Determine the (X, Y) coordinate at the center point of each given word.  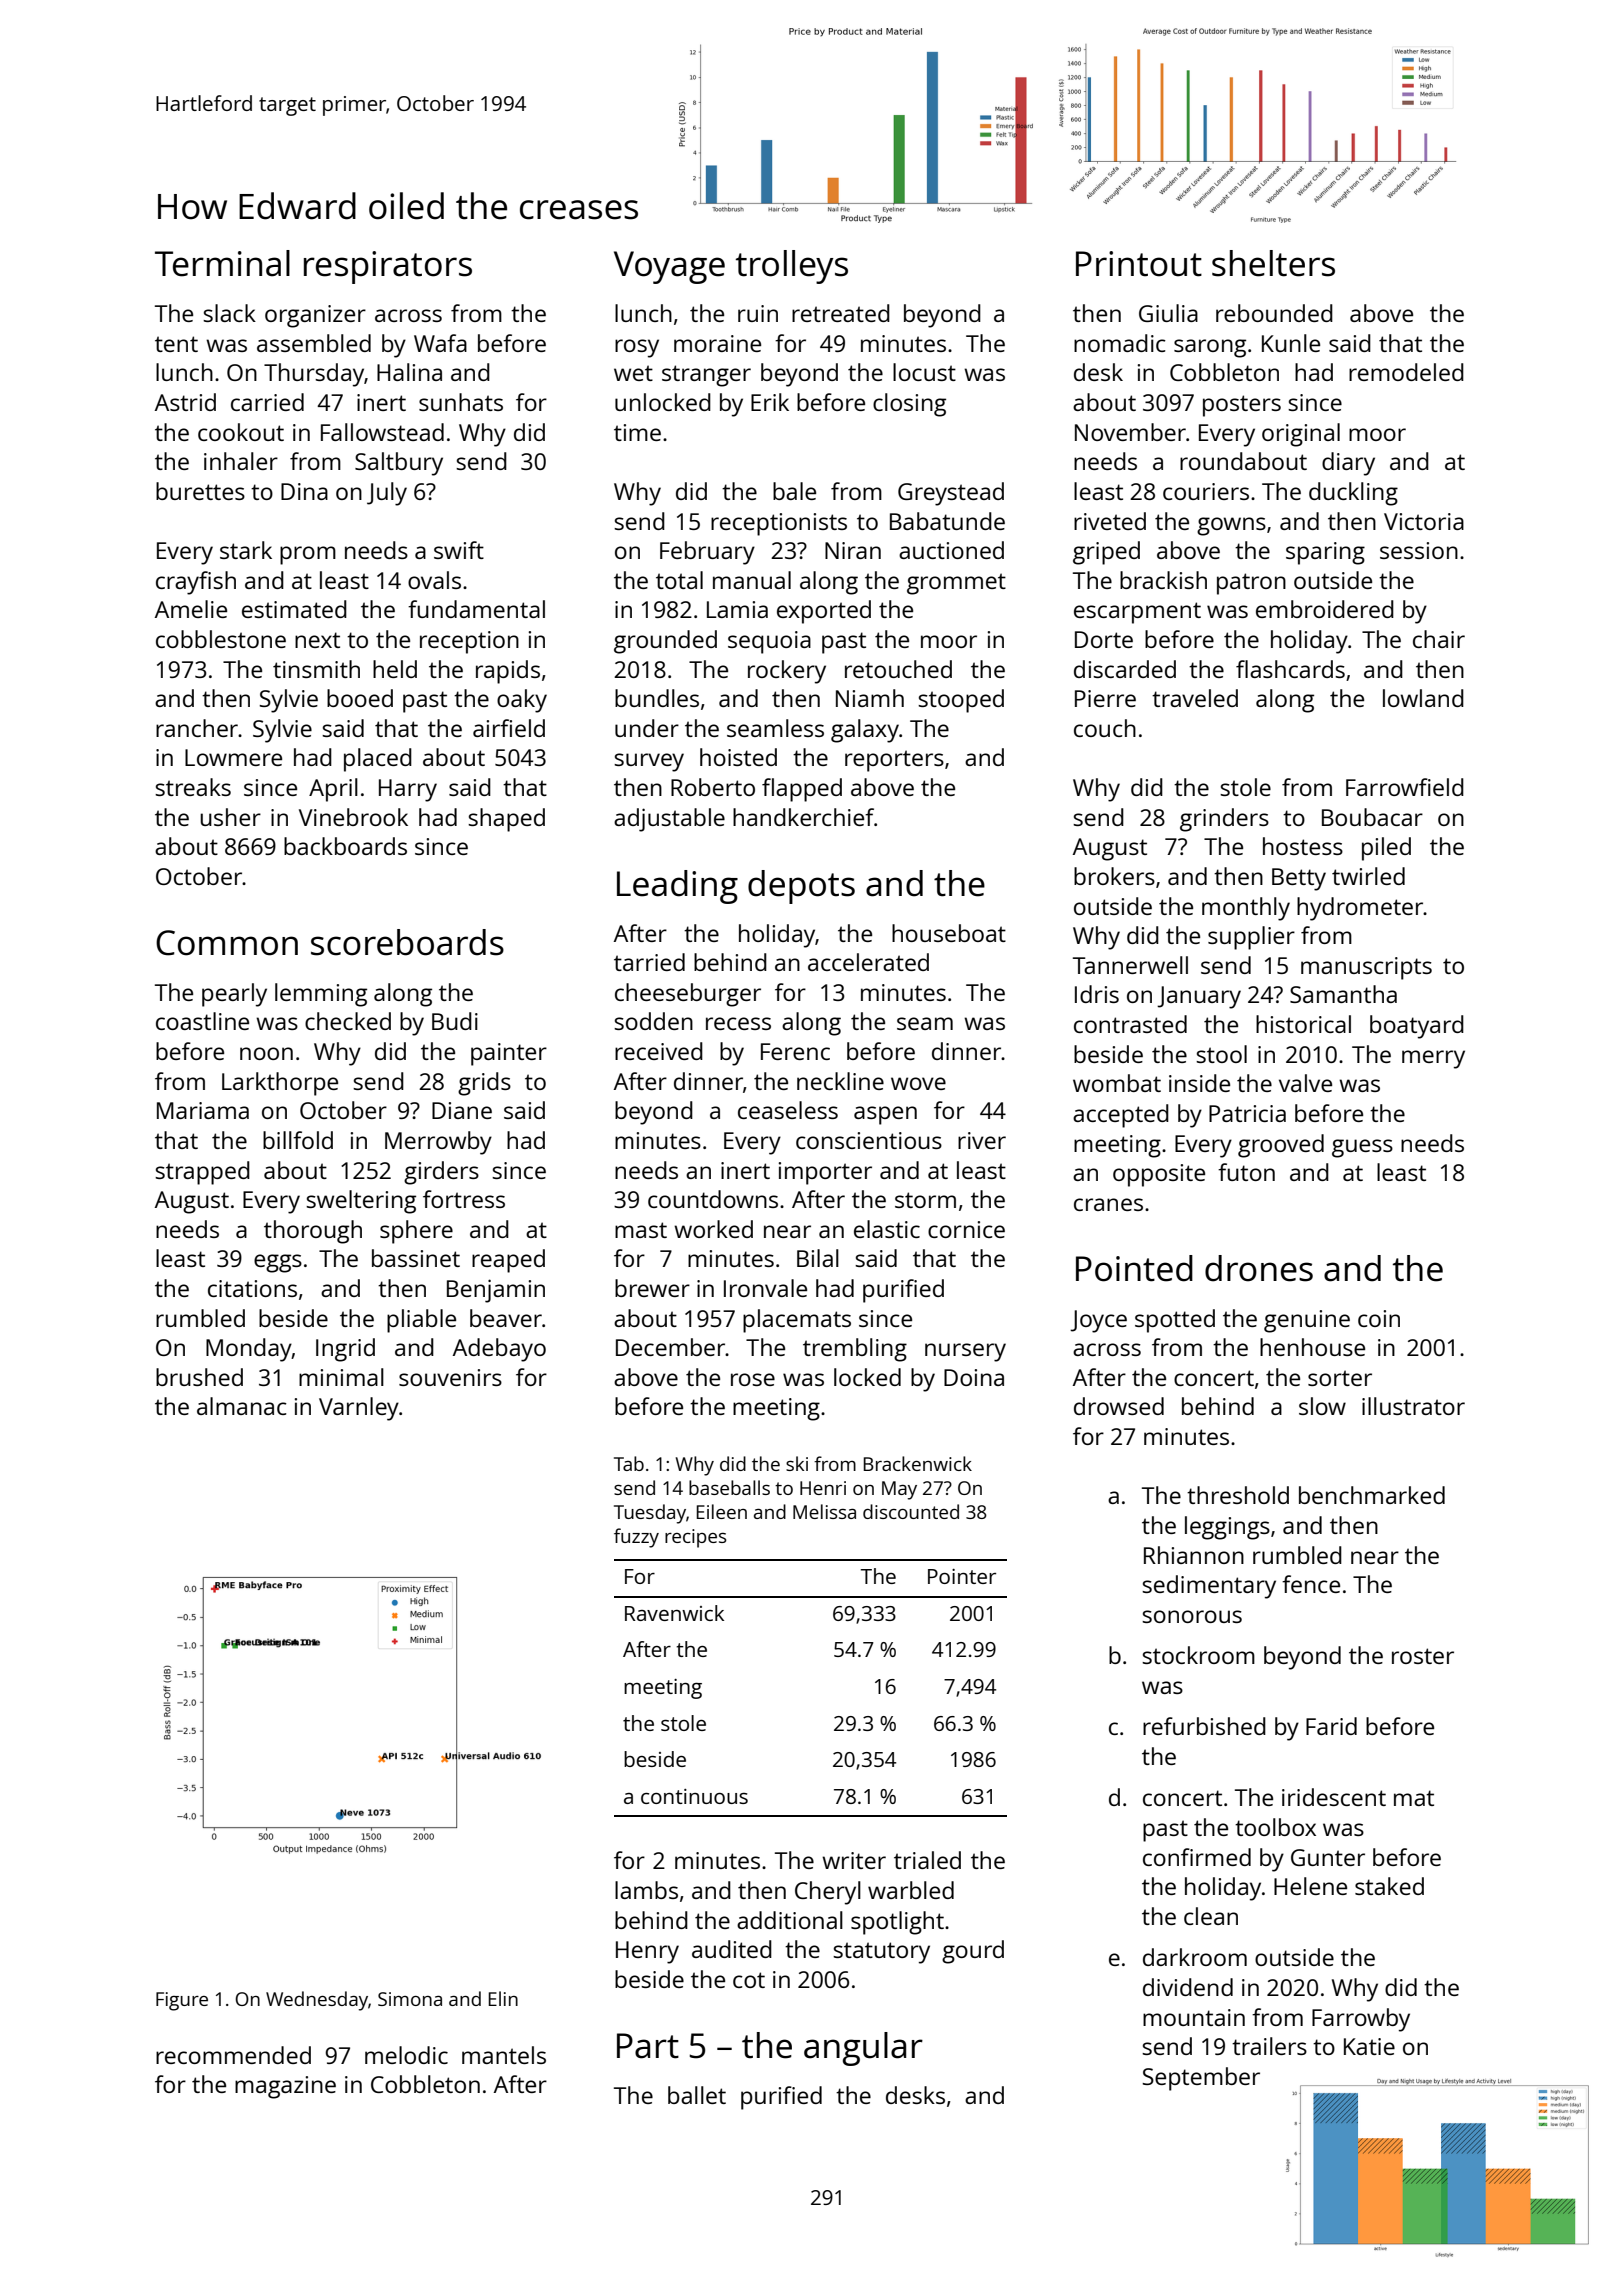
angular (863, 2049)
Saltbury (399, 464)
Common (227, 943)
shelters (1273, 263)
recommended (233, 2055)
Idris (1097, 994)
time (637, 432)
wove (918, 1083)
